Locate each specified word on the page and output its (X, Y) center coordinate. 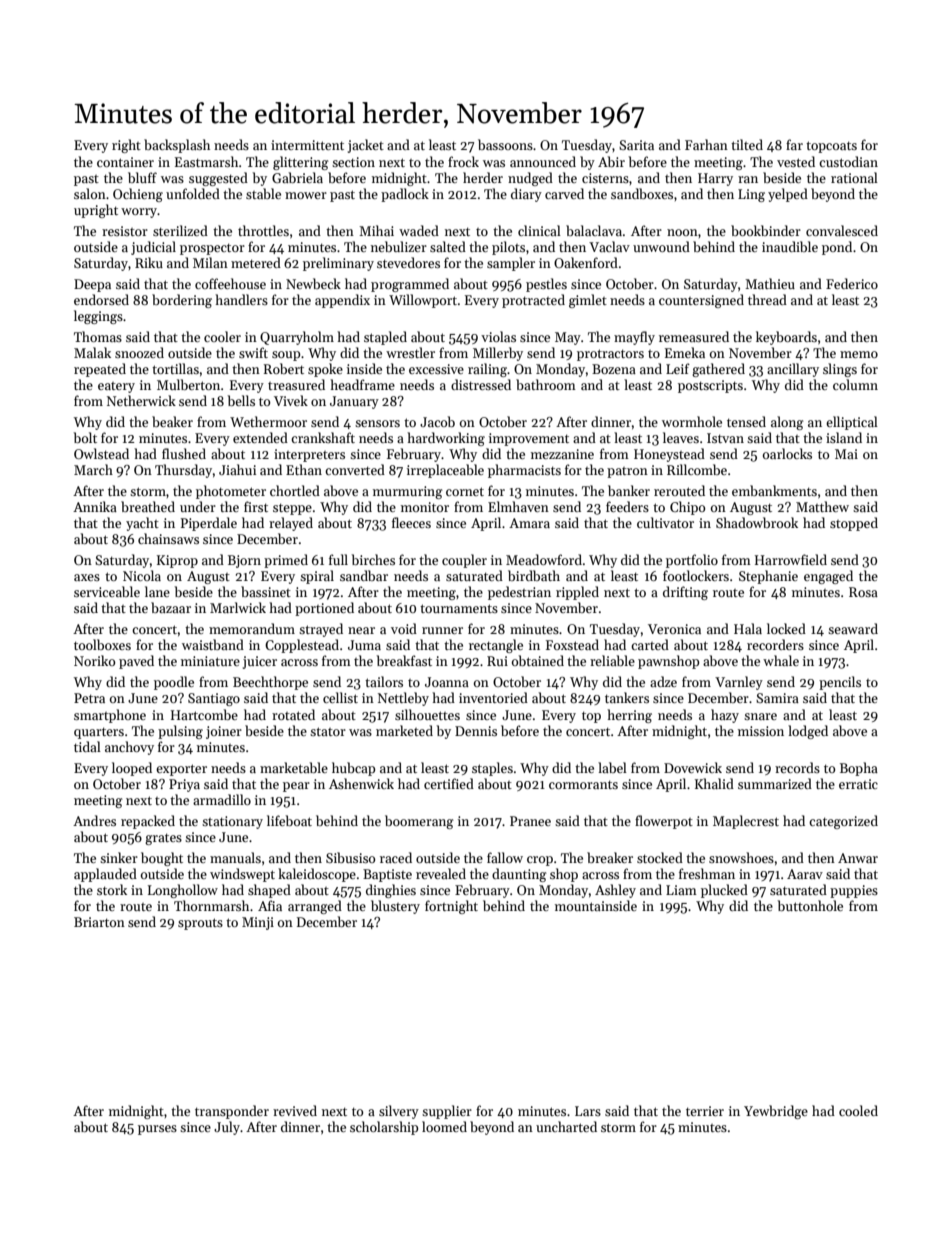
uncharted (566, 1126)
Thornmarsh (211, 905)
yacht (142, 524)
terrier (705, 1111)
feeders (627, 506)
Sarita (636, 145)
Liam (681, 890)
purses (157, 1130)
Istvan (725, 438)
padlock (405, 195)
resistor (125, 231)
